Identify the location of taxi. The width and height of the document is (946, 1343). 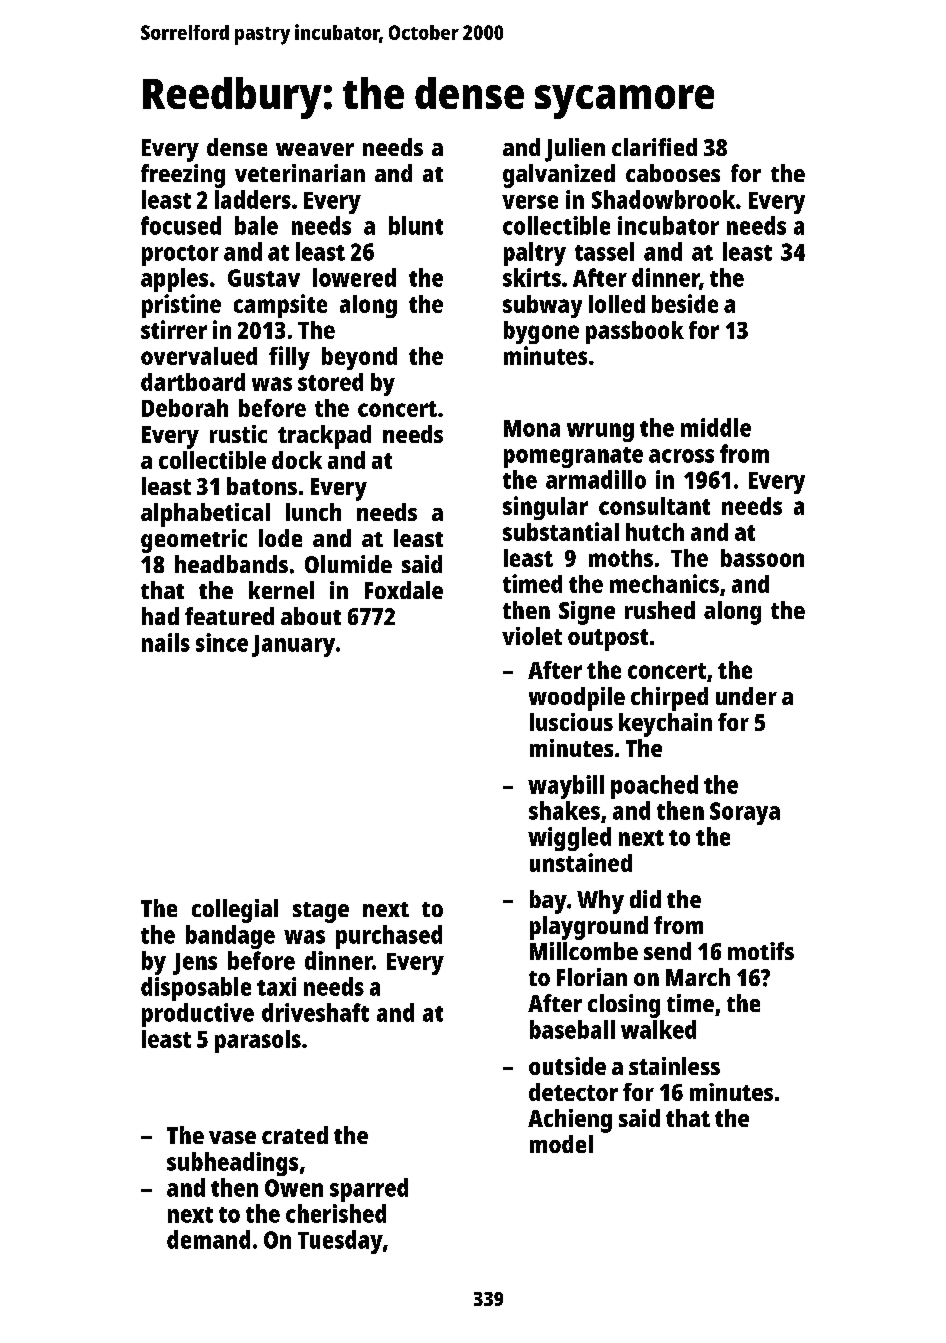
(276, 986).
